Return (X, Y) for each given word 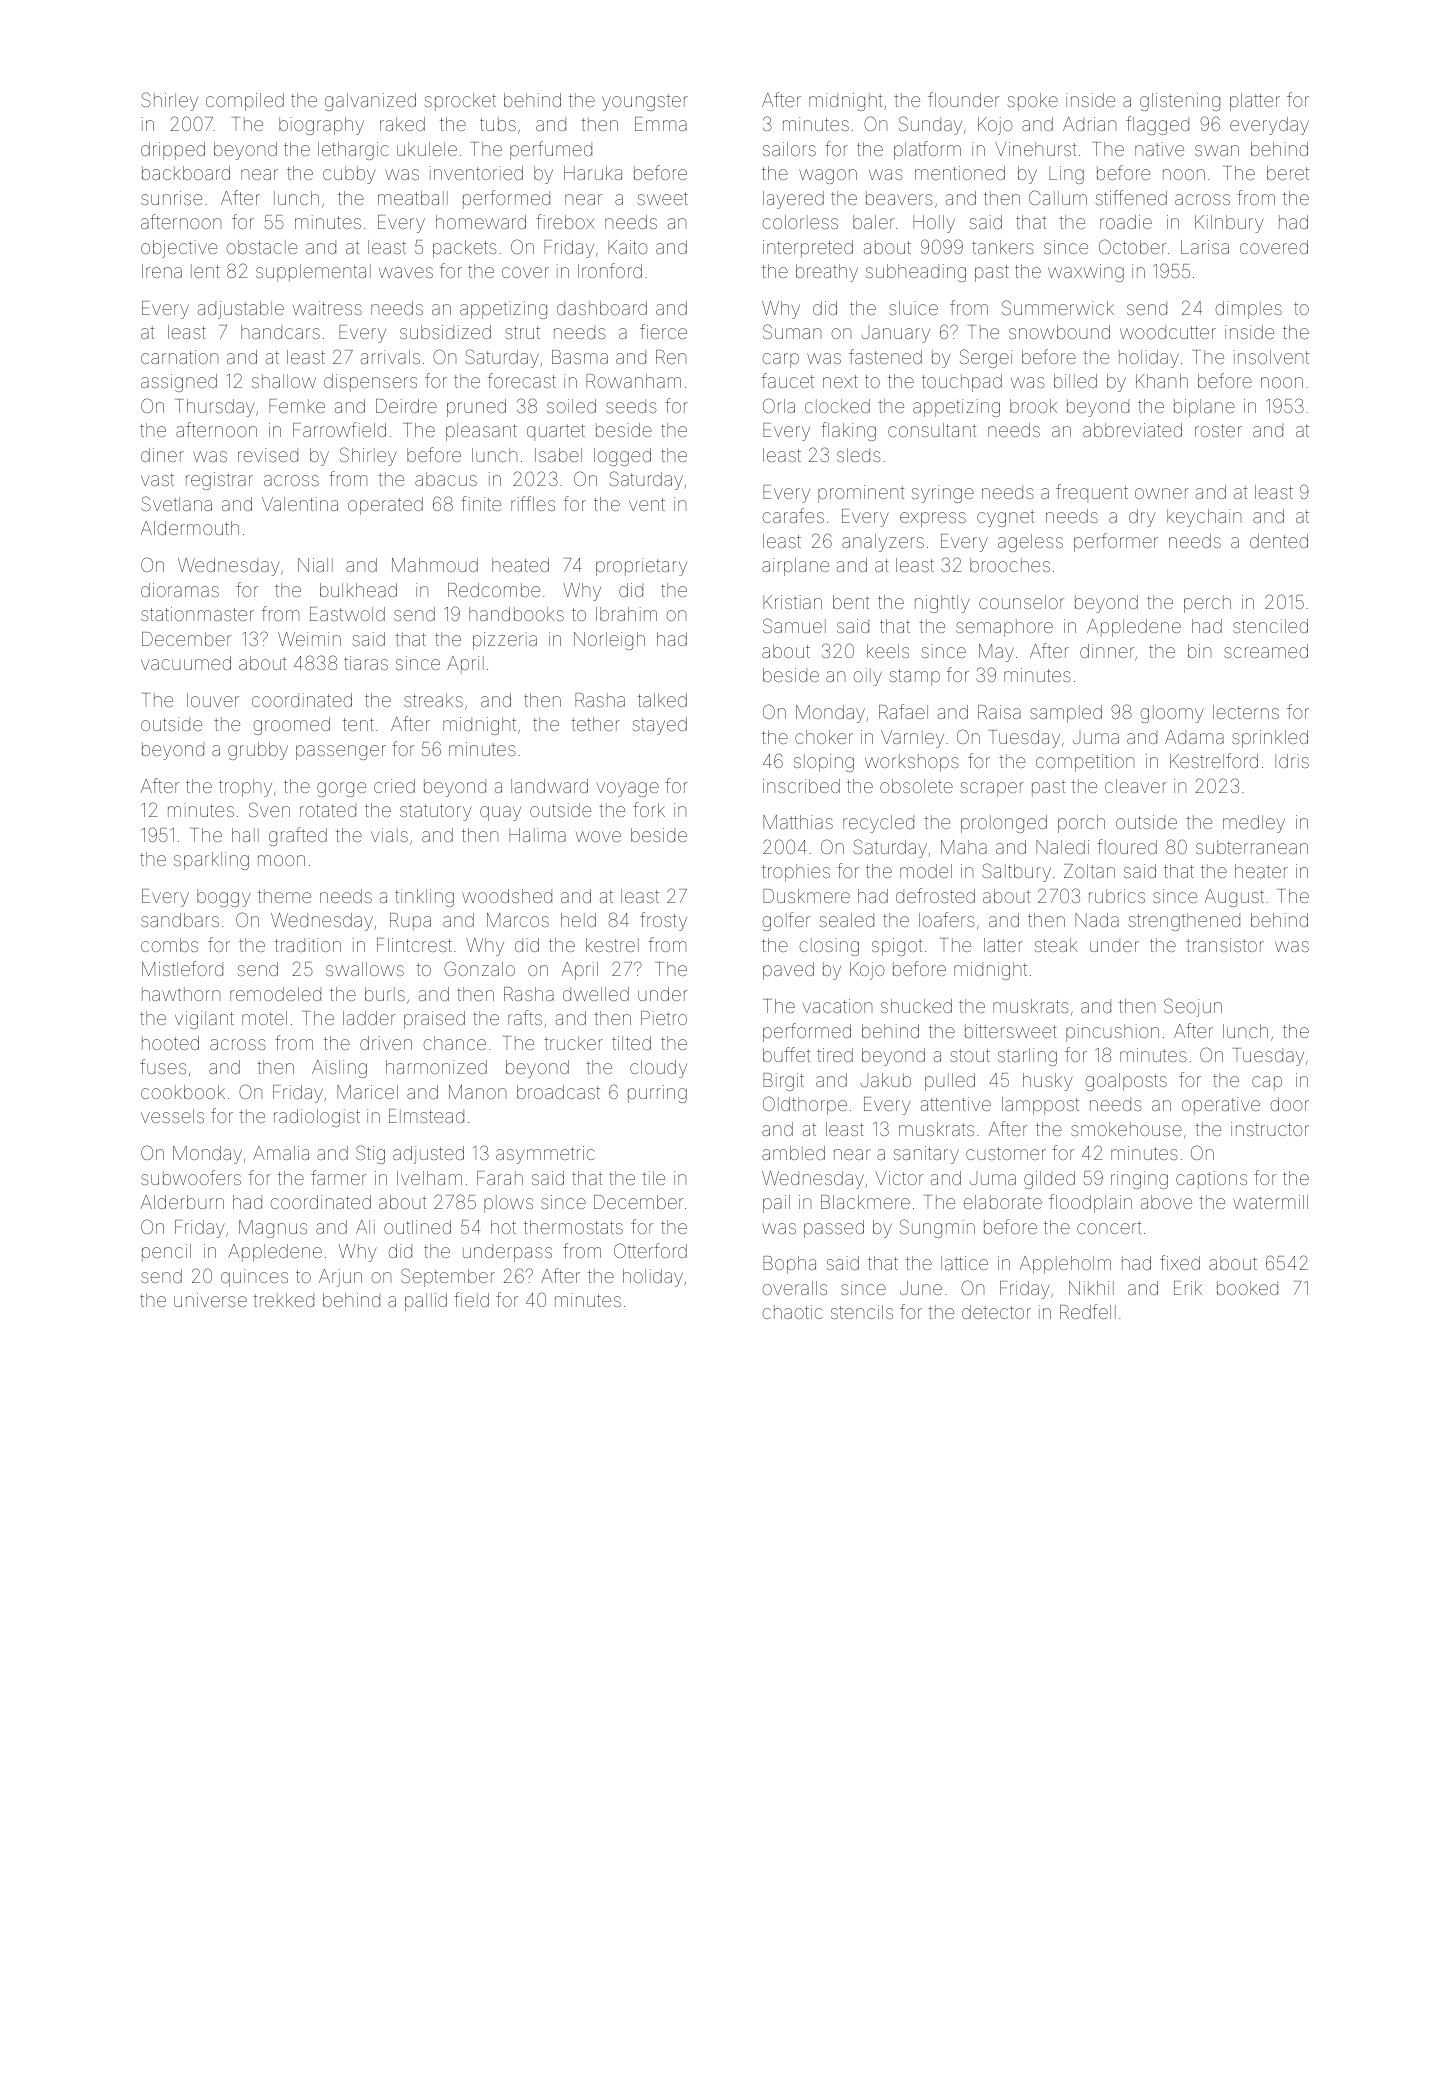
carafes (793, 515)
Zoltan (1089, 871)
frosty (663, 921)
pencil (166, 1253)
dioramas (180, 590)
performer (1116, 542)
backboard (186, 173)
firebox (565, 221)
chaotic (792, 1312)
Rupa (410, 922)
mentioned (960, 173)
